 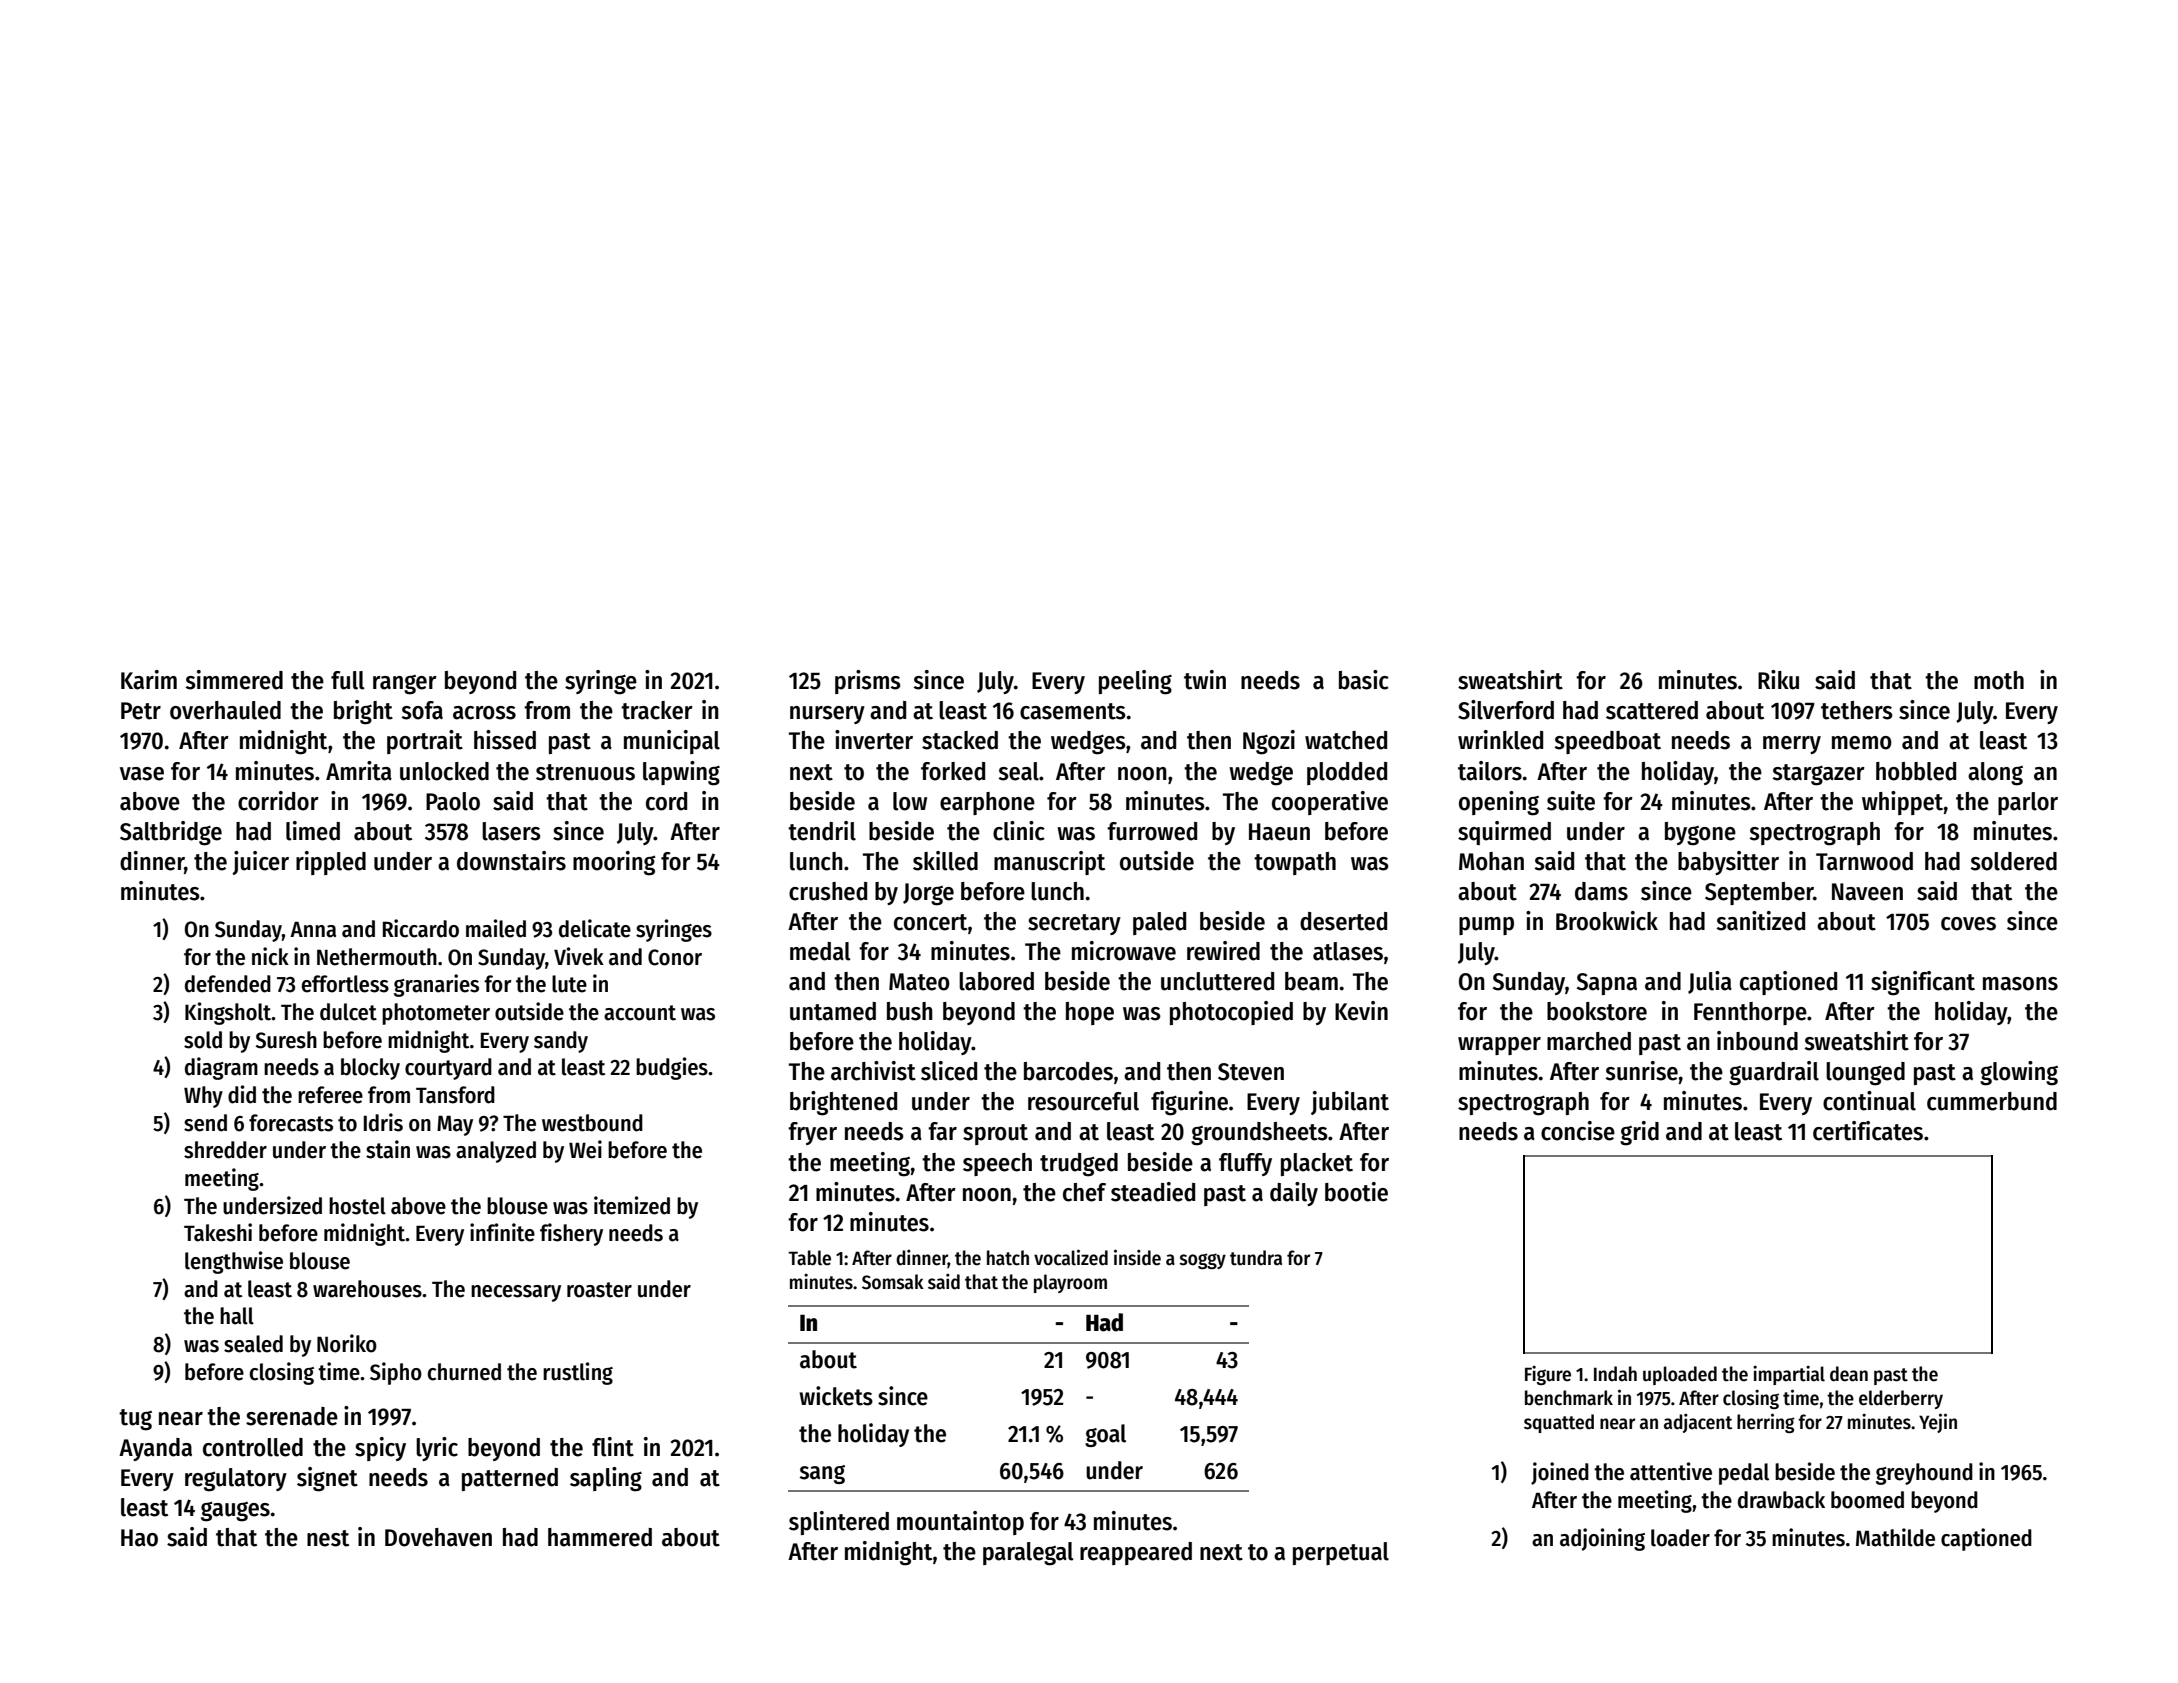 What do you see at coordinates (614, 863) in the screenshot?
I see `mooring` at bounding box center [614, 863].
